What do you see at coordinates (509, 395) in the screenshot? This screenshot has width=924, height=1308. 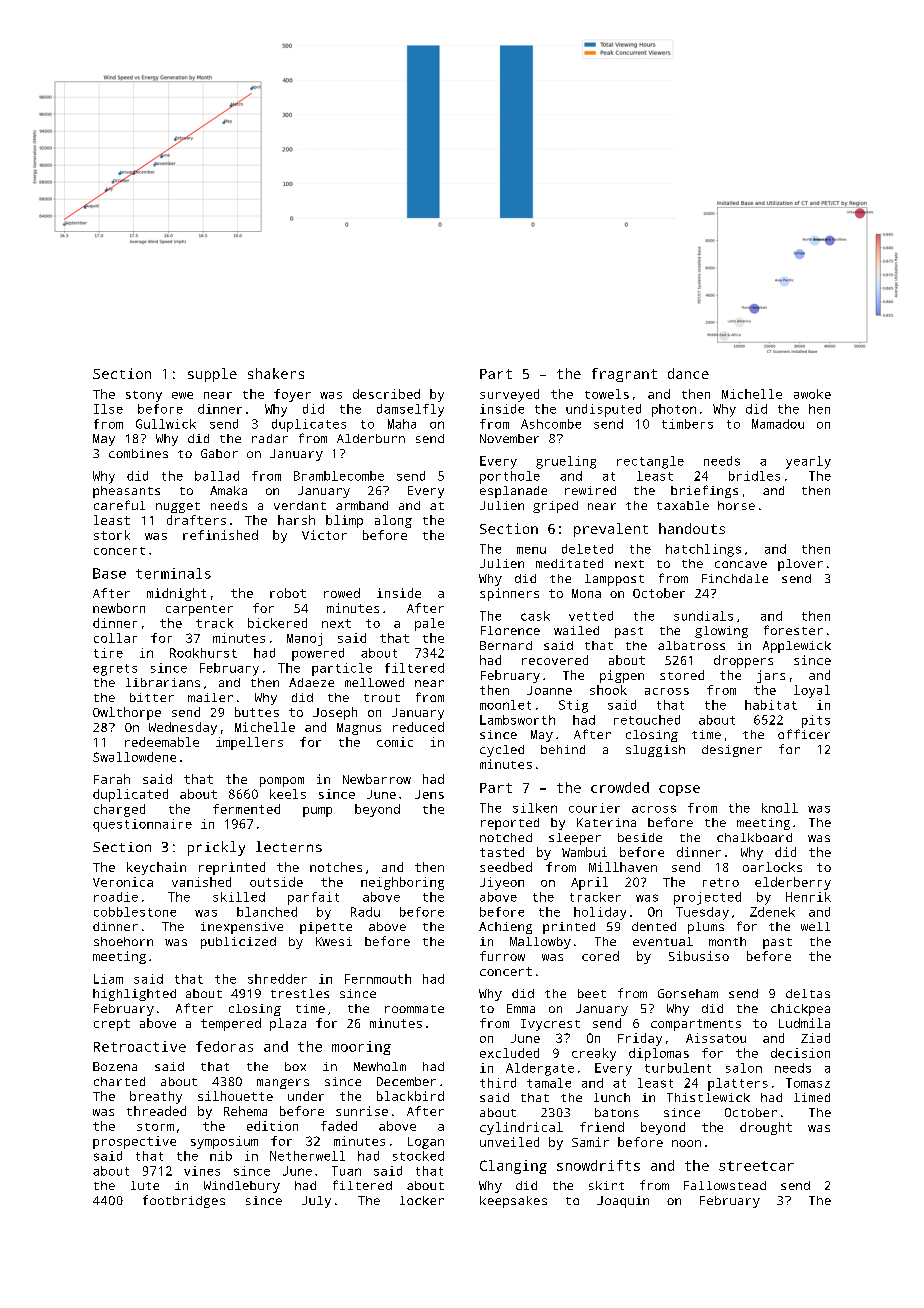 I see `surveyed` at bounding box center [509, 395].
